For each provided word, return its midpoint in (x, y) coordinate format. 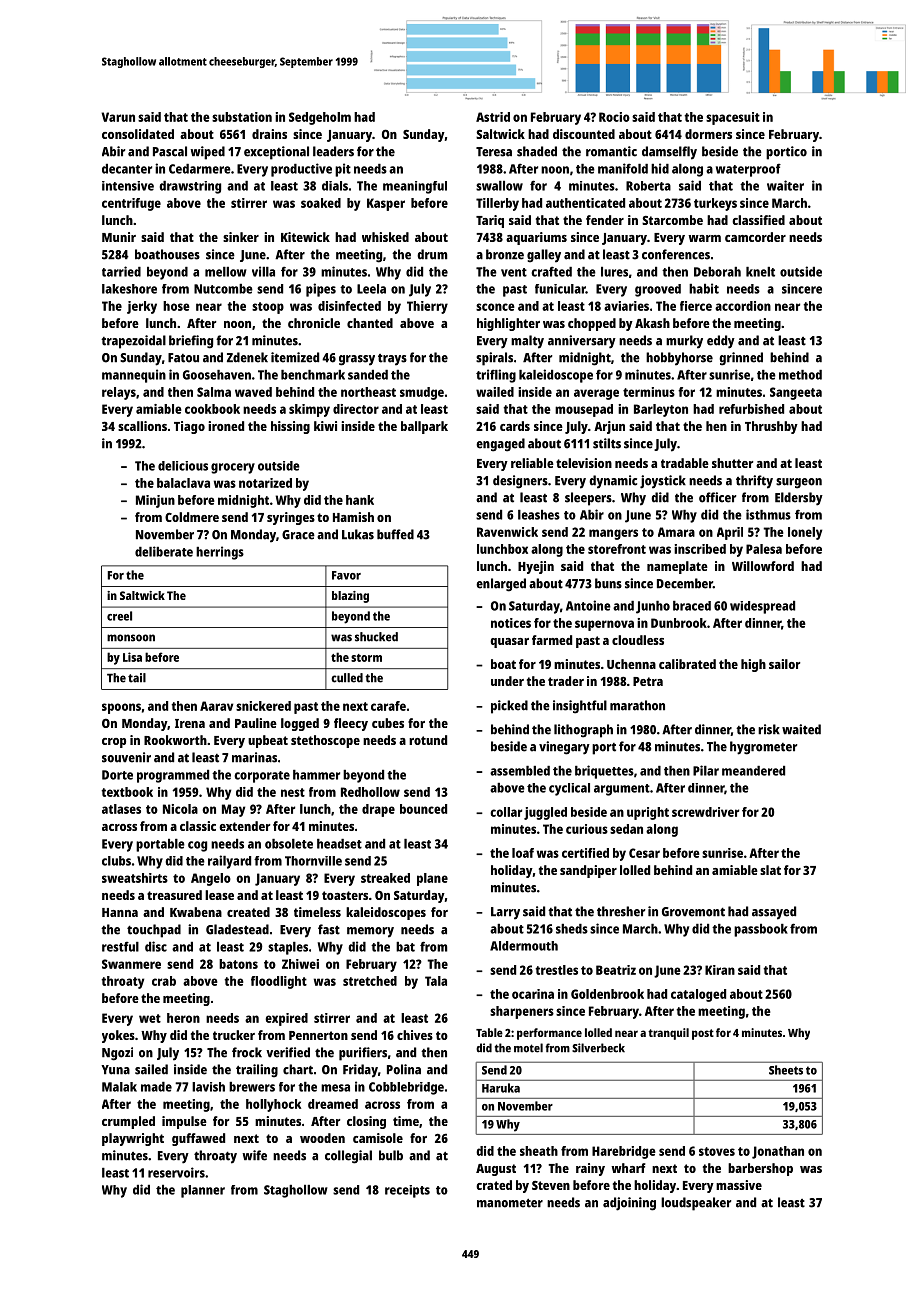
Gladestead (237, 929)
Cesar (644, 853)
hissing (290, 427)
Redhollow (370, 792)
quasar (509, 643)
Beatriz (616, 970)
